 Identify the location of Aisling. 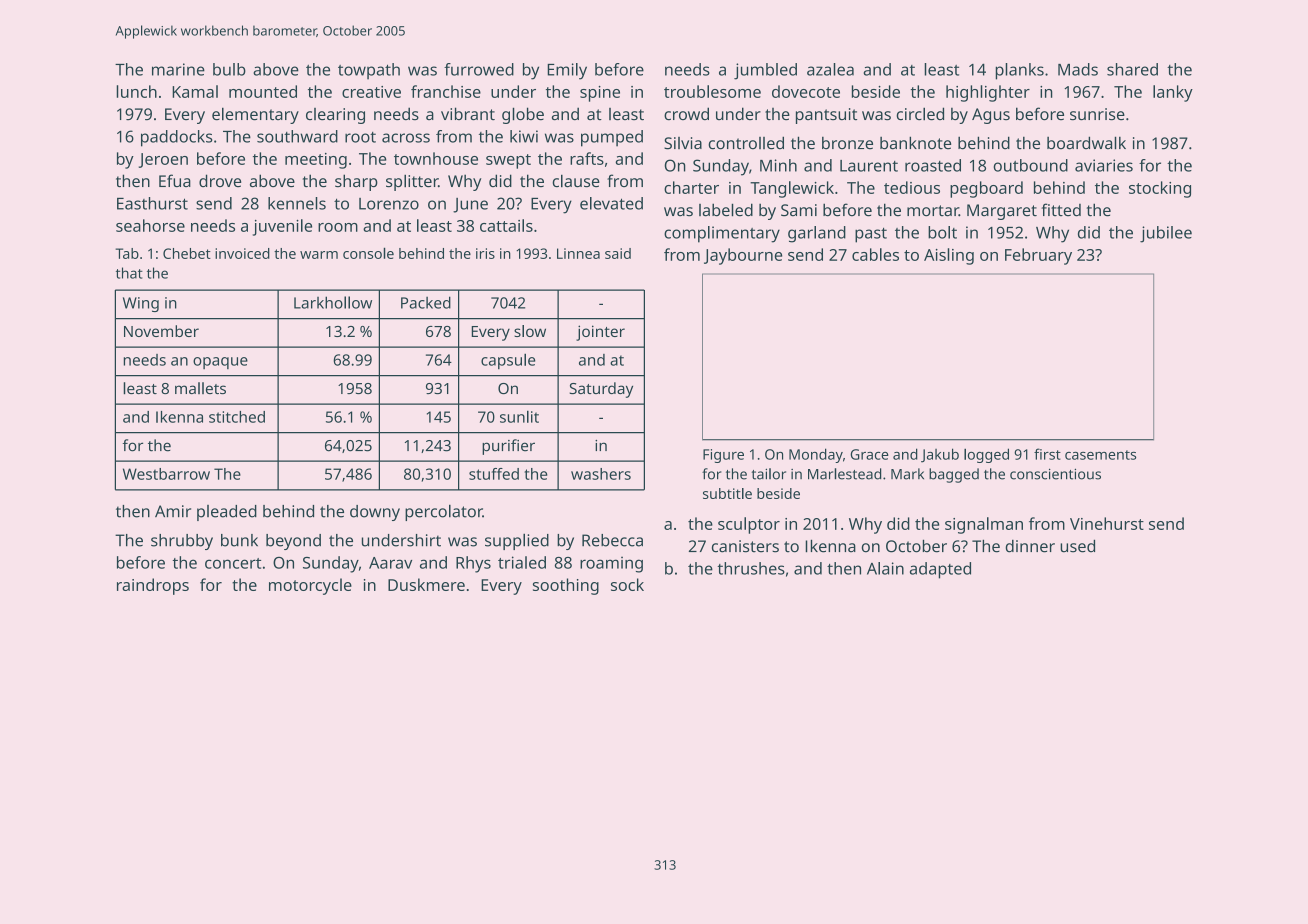
(949, 256).
